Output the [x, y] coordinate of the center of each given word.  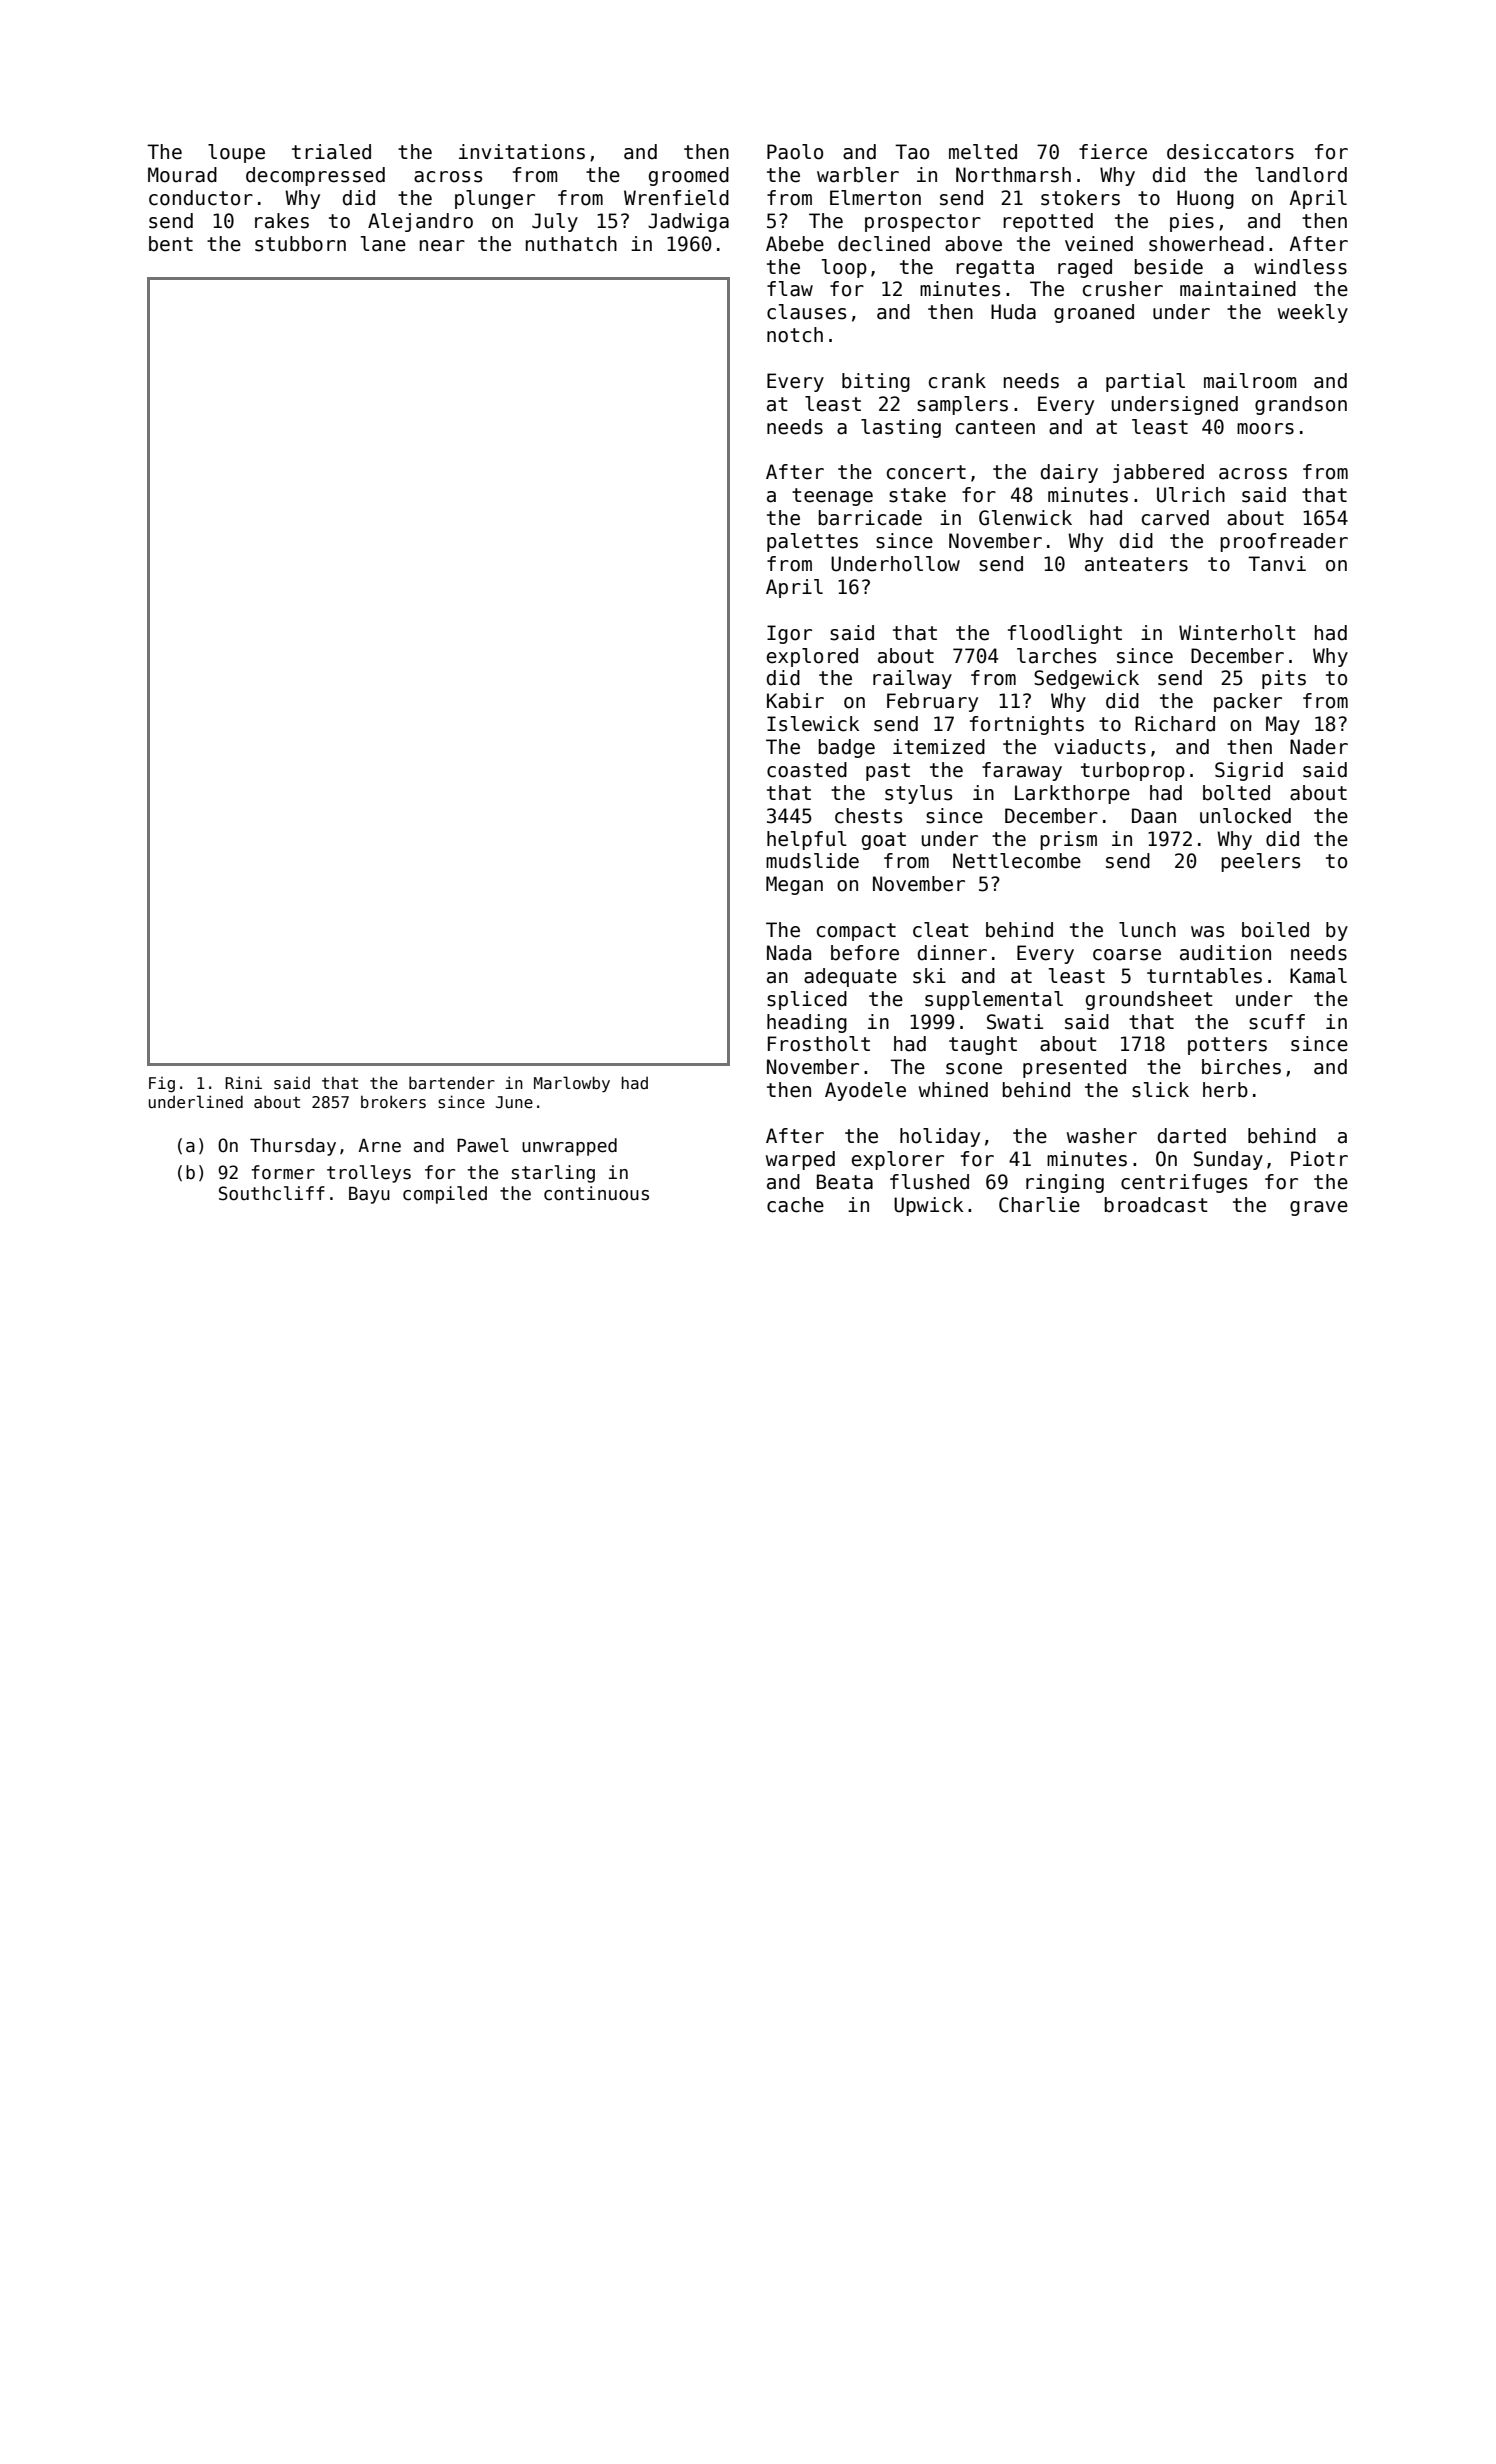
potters [1227, 1046]
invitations [522, 152]
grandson [1301, 405]
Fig [162, 1084]
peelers [1260, 862]
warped [800, 1160]
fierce [1113, 152]
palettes [812, 542]
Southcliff [272, 1193]
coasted [807, 770]
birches [1241, 1067]
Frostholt [819, 1044]
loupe [236, 153]
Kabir [795, 701]
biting [876, 382]
